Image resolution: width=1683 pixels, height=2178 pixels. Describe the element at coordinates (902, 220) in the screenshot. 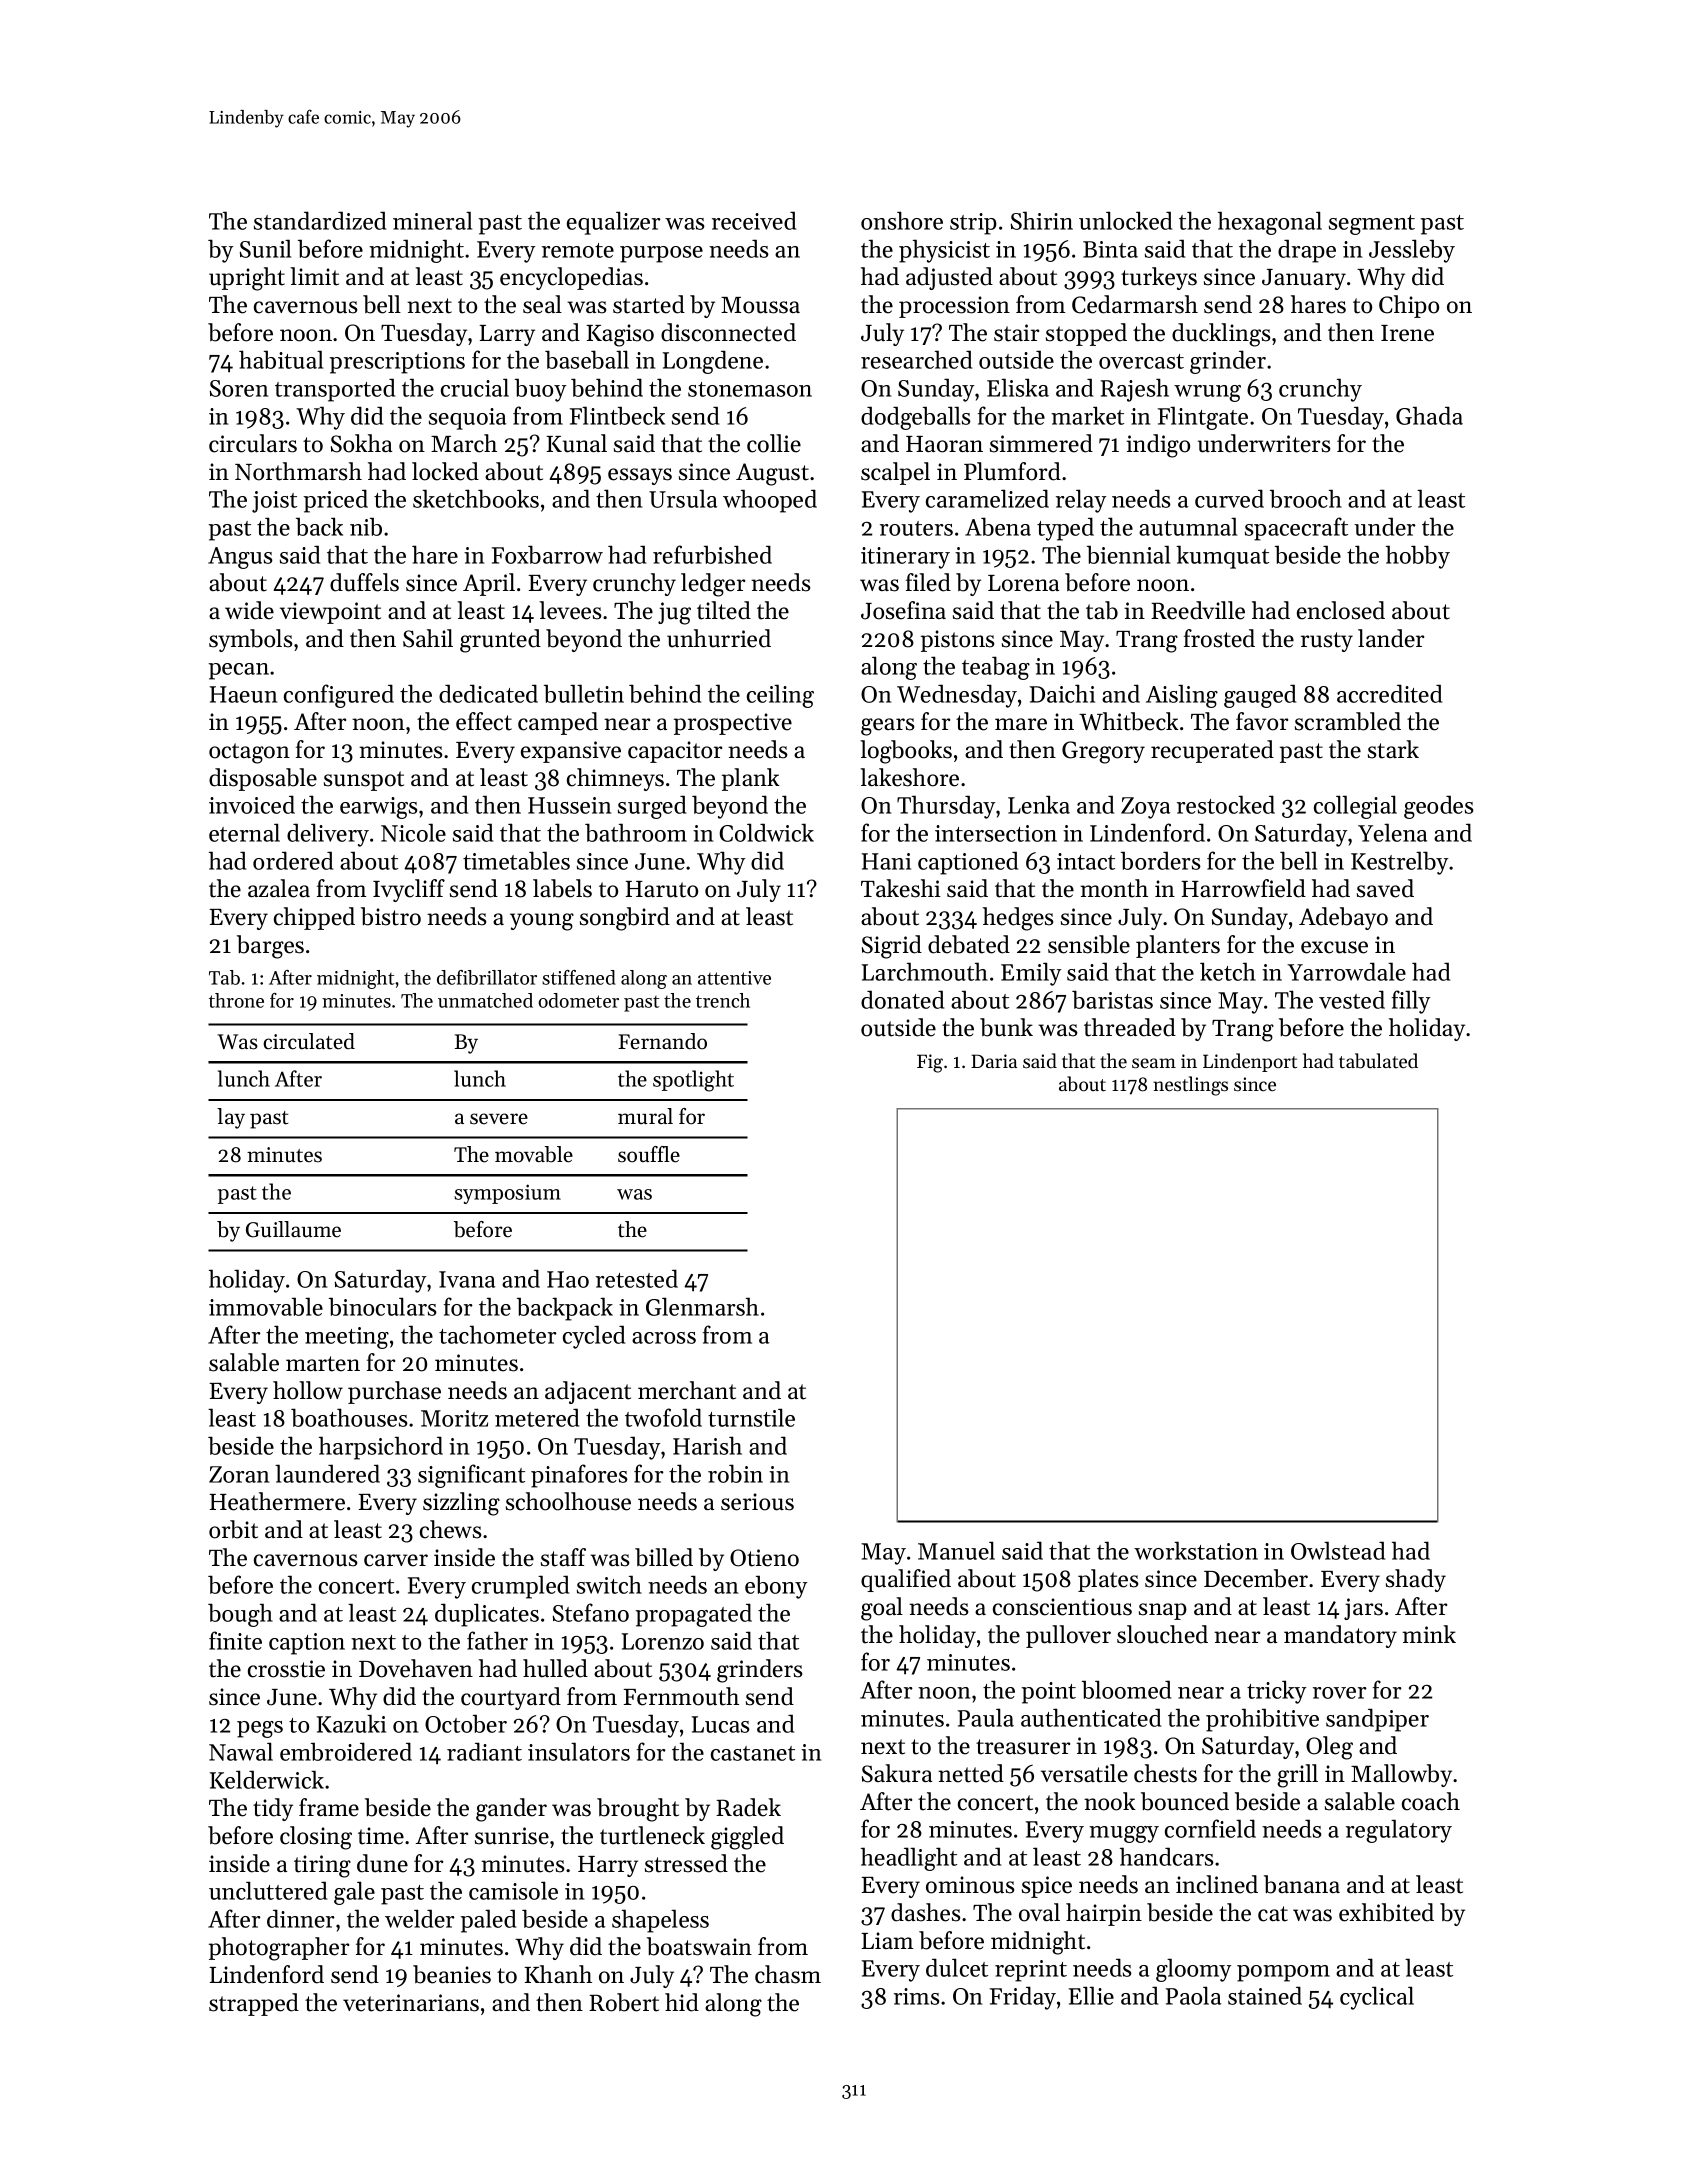

I see `onshore` at that location.
